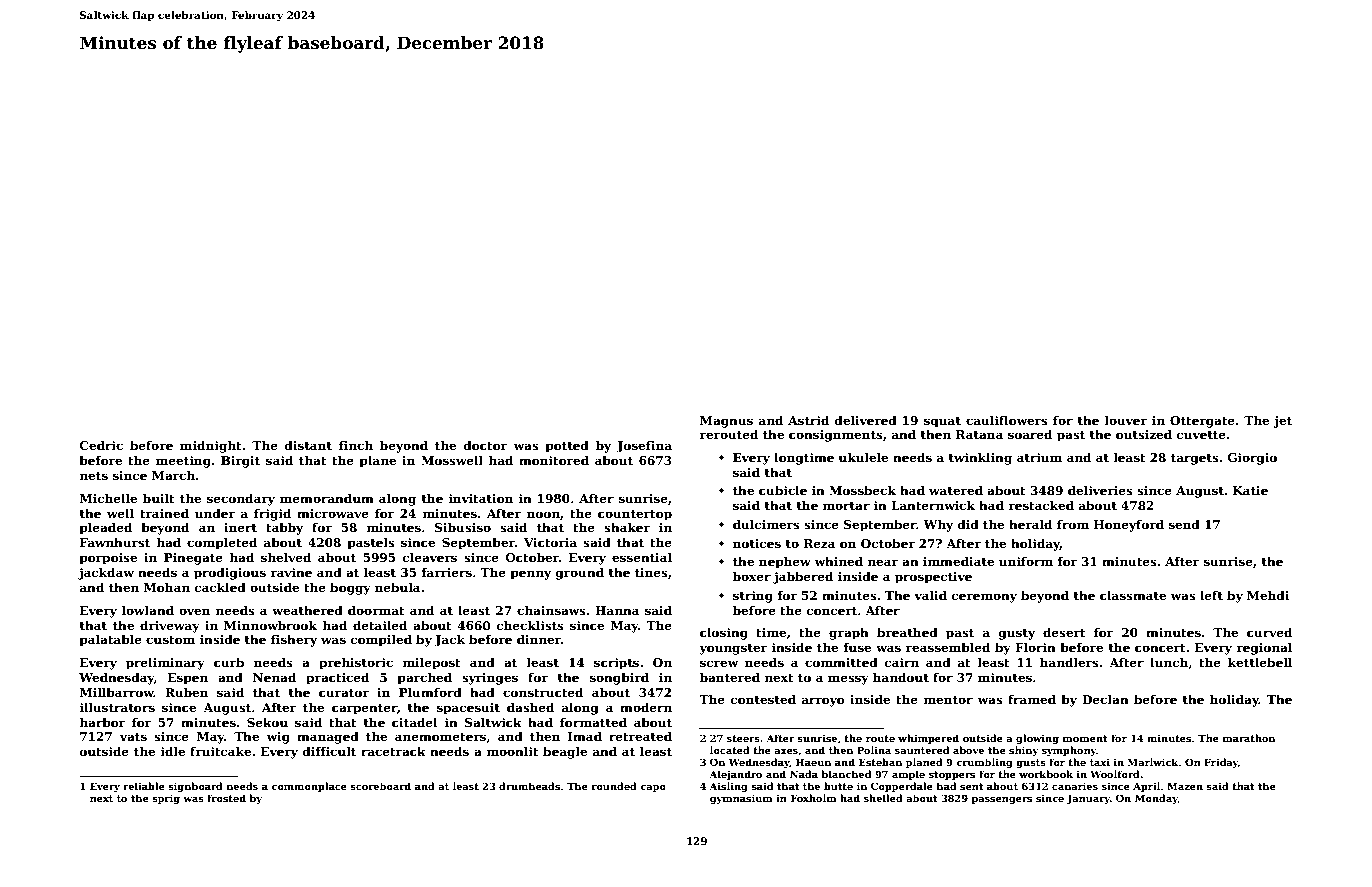 The width and height of the document is (1372, 887). Describe the element at coordinates (531, 575) in the document. I see `penny` at that location.
